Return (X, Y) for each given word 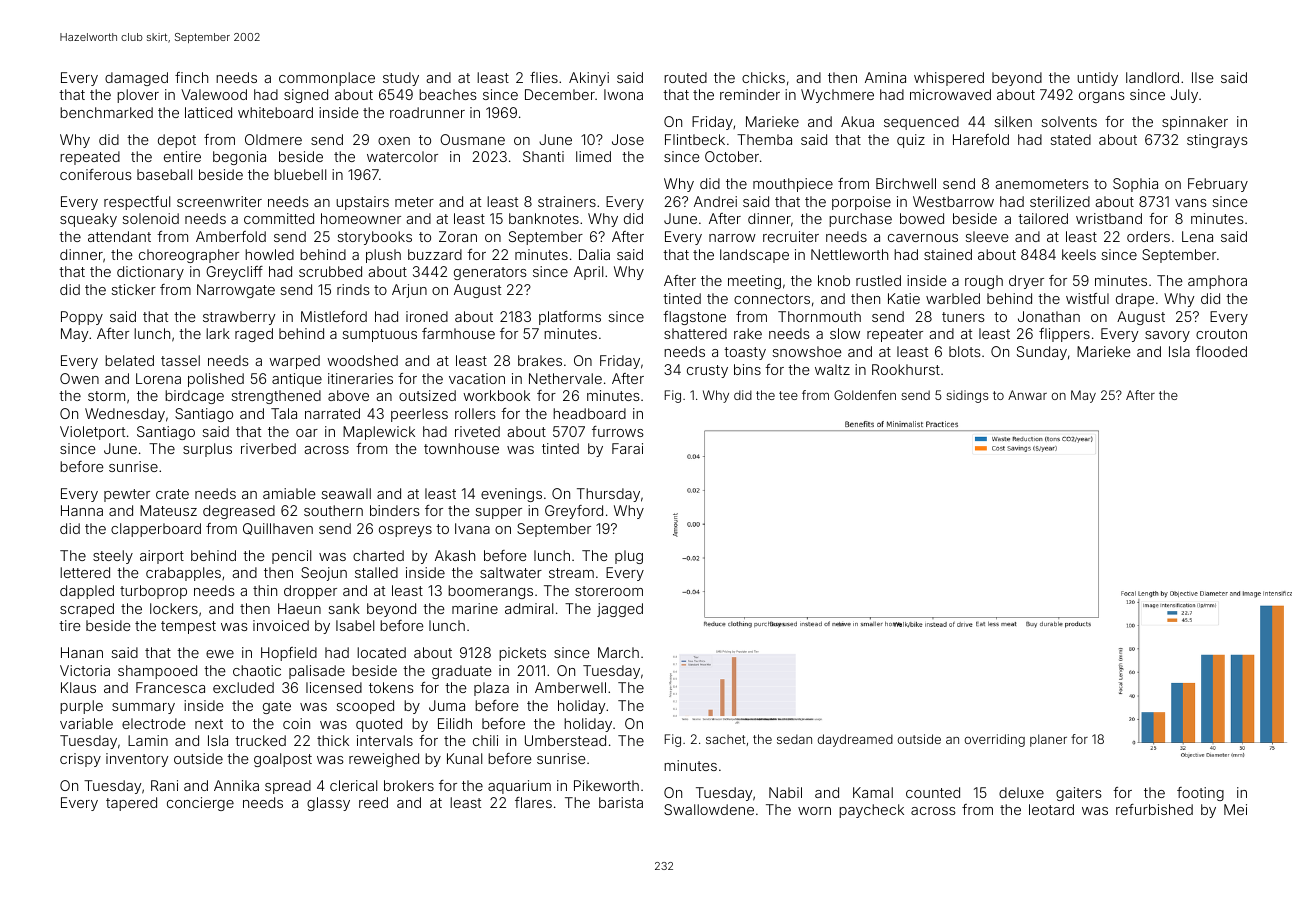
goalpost (283, 760)
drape (1135, 300)
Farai (627, 448)
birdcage (194, 397)
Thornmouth (819, 316)
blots (965, 351)
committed (279, 218)
